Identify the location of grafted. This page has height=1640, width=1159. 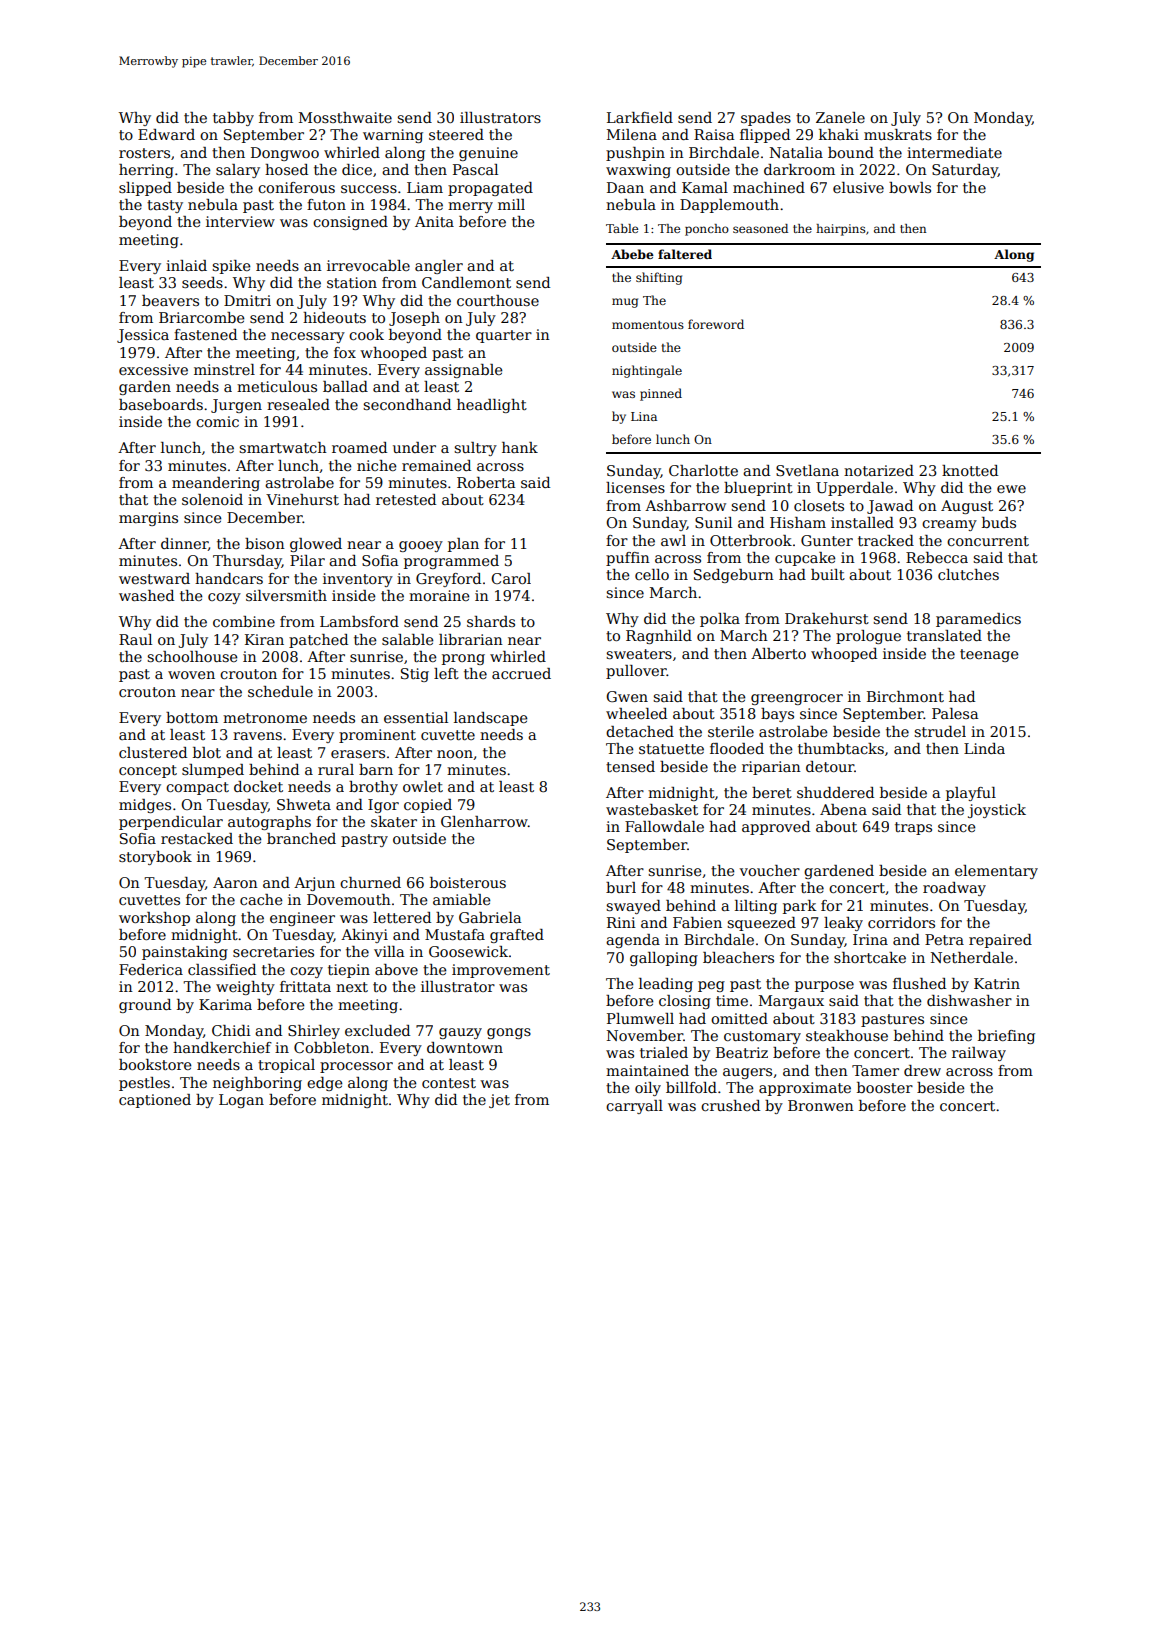
(517, 936).
